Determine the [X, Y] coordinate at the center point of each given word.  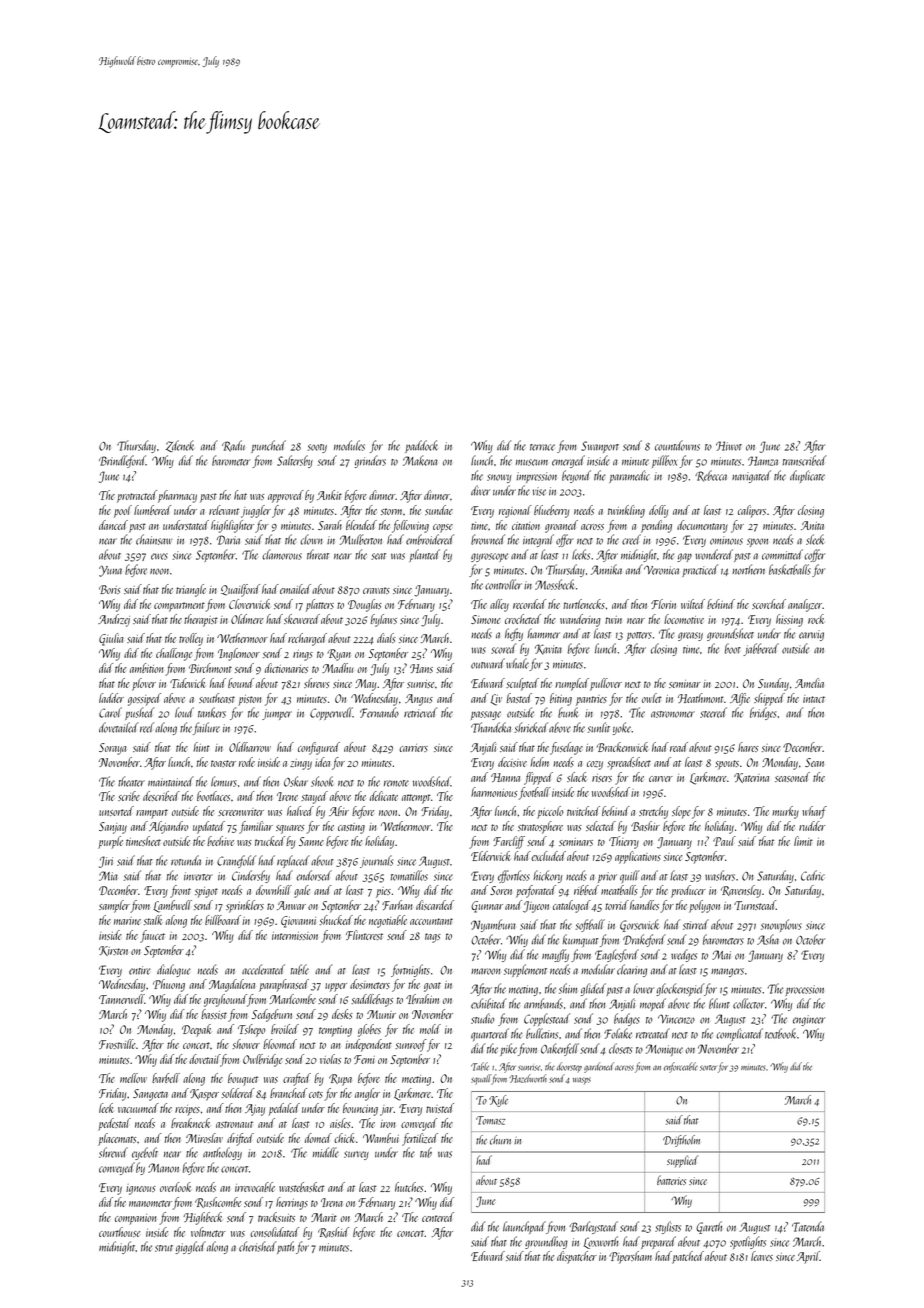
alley [499, 605]
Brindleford [122, 461]
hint [202, 747]
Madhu [337, 668]
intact [814, 699]
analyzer [805, 605]
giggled [191, 1247]
